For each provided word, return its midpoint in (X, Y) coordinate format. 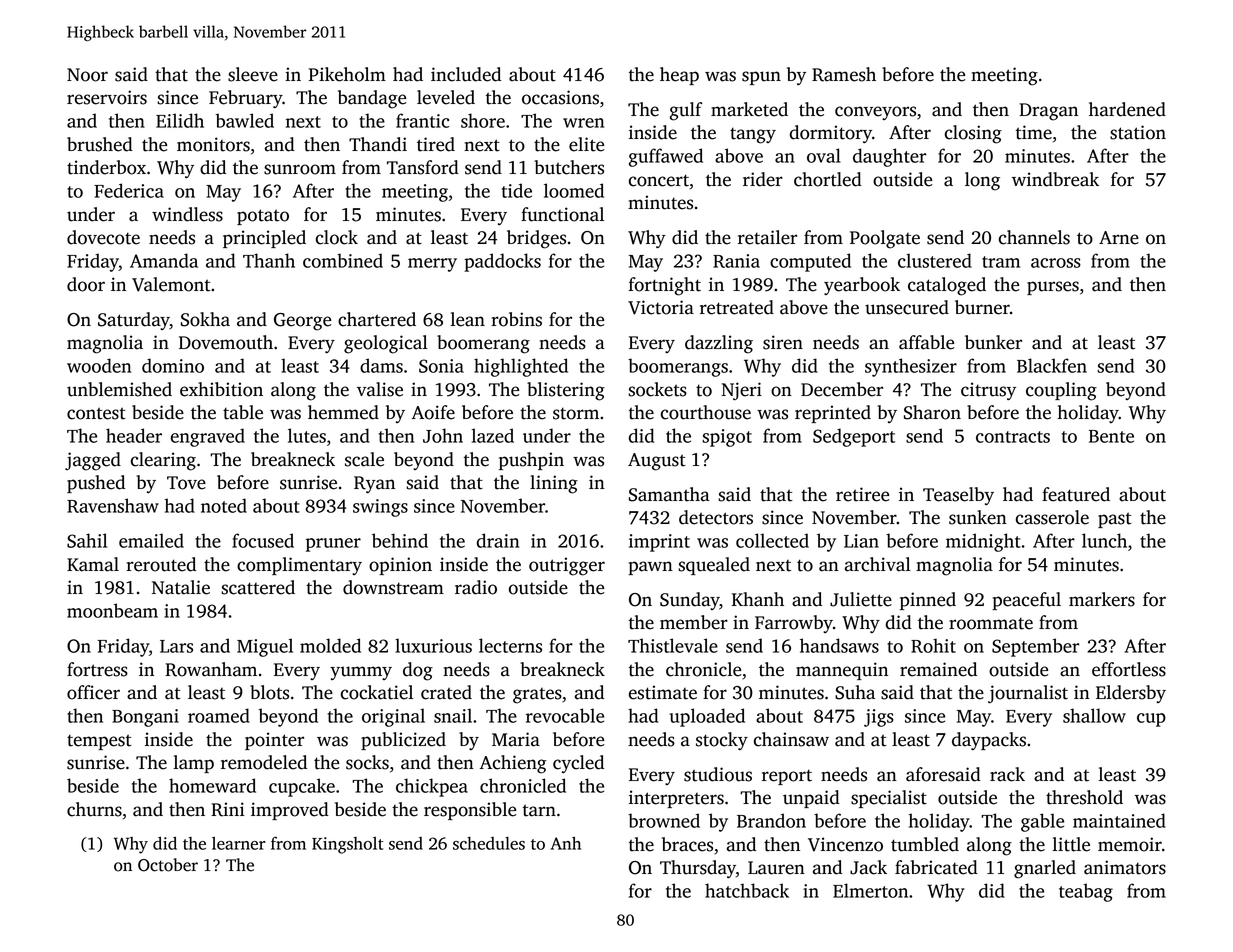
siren (783, 342)
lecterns (510, 645)
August (657, 462)
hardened (1127, 109)
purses (1053, 288)
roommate (991, 623)
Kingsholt (347, 845)
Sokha (205, 319)
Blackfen (1052, 365)
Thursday (698, 869)
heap (679, 76)
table (243, 412)
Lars (176, 646)
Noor (87, 75)
